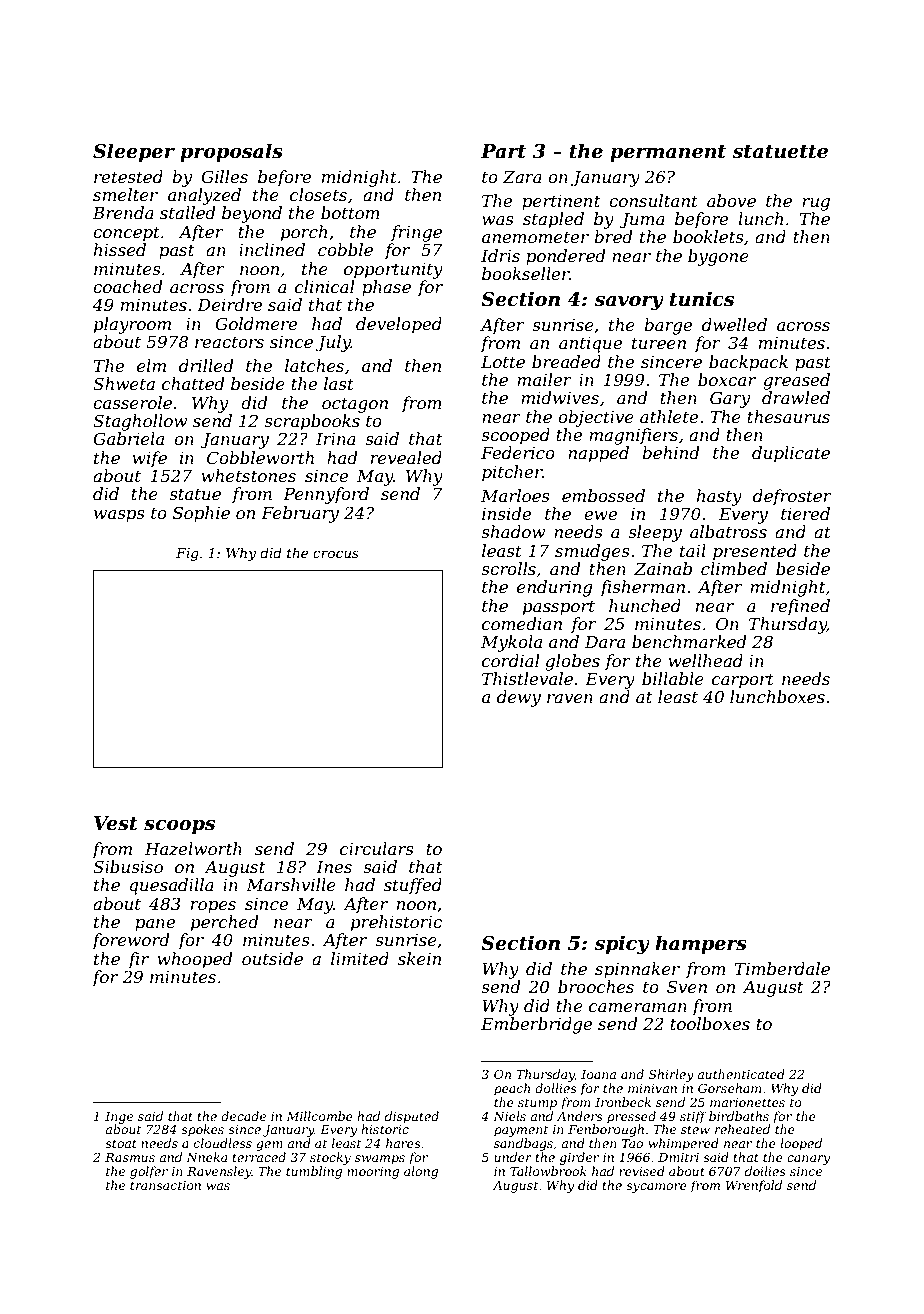 This image has width=924, height=1314. Describe the element at coordinates (519, 698) in the image. I see `dewy` at that location.
